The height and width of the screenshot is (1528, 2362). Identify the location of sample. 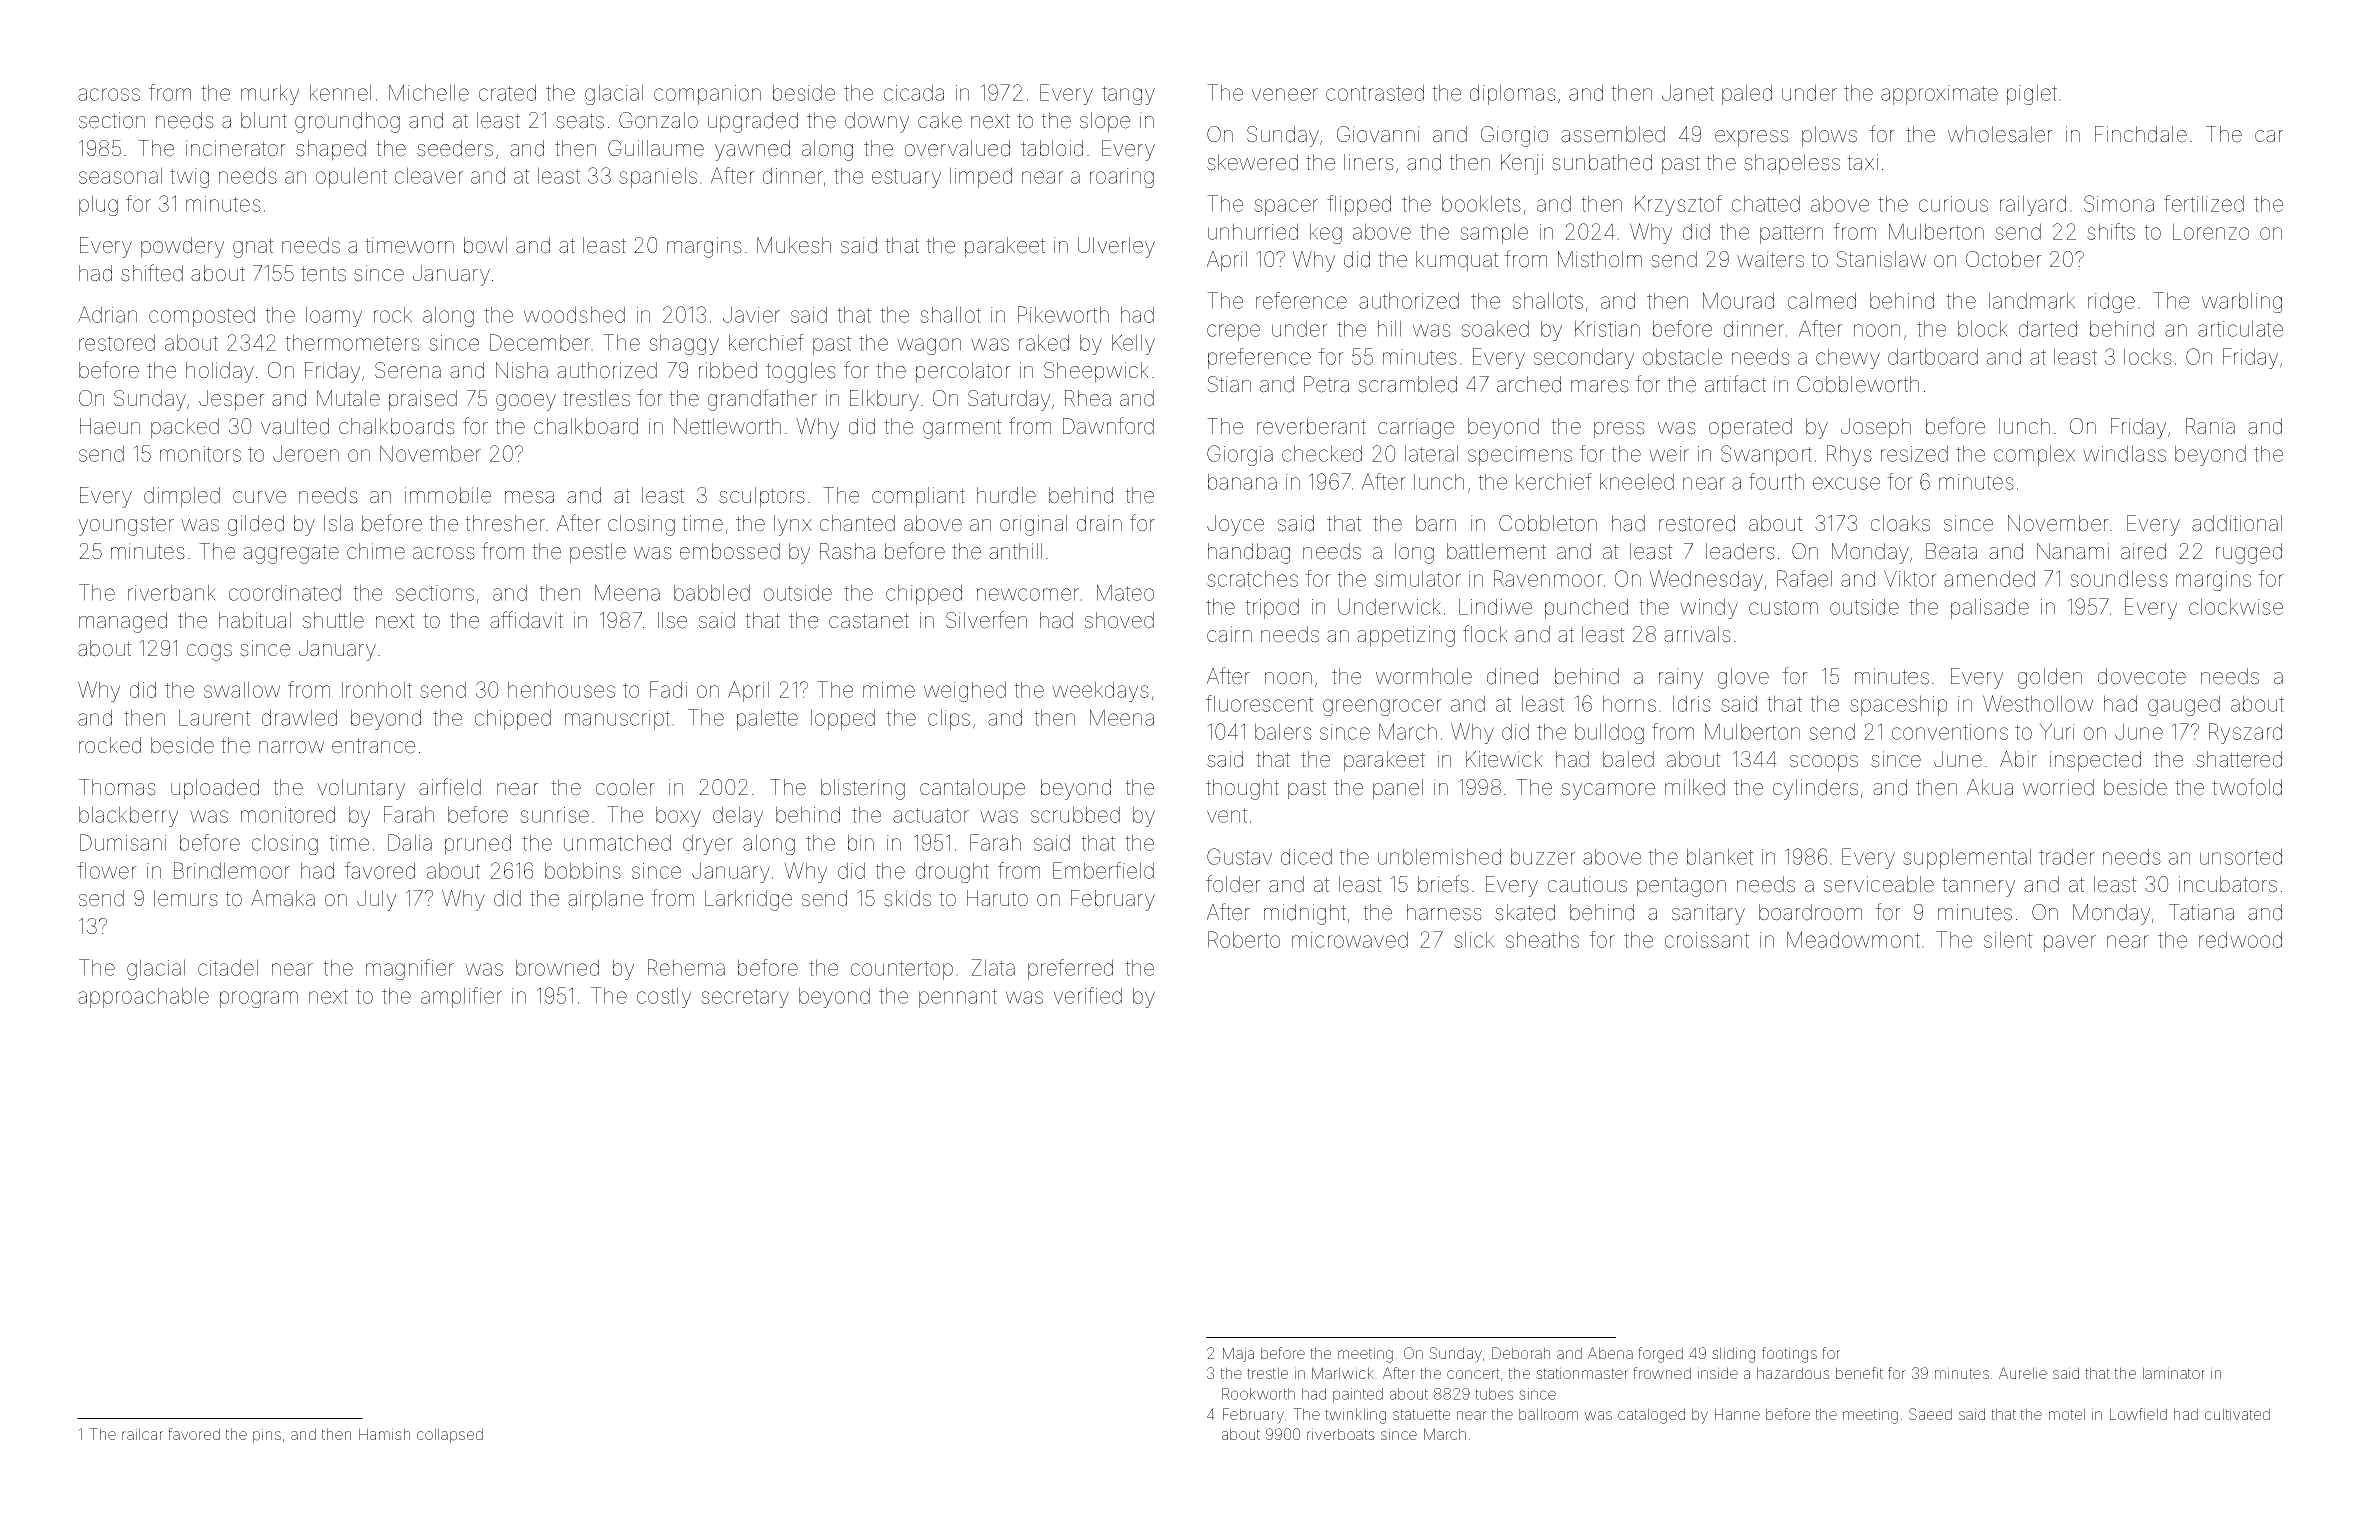
(1494, 233).
